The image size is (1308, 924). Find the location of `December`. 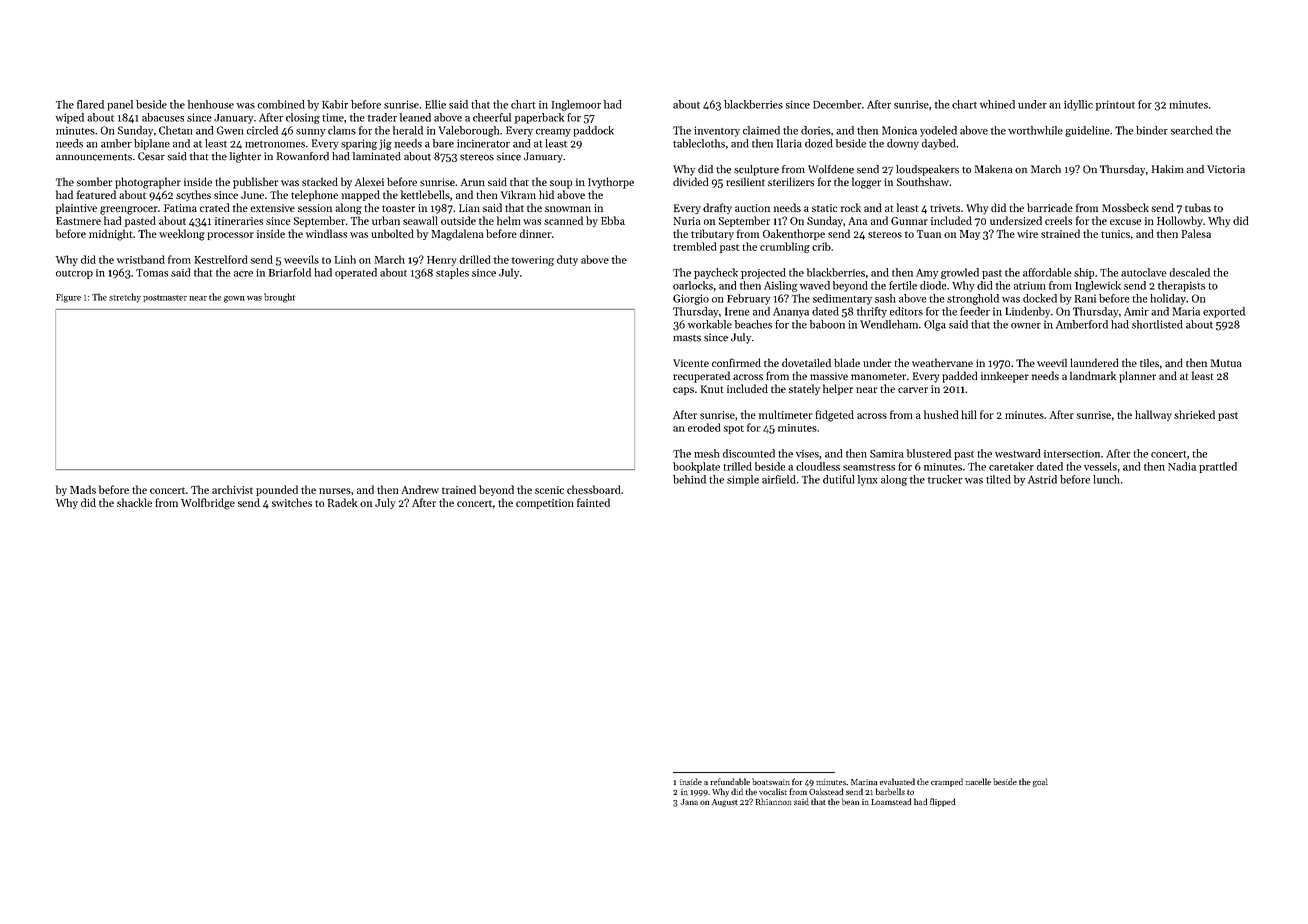

December is located at coordinates (837, 104).
